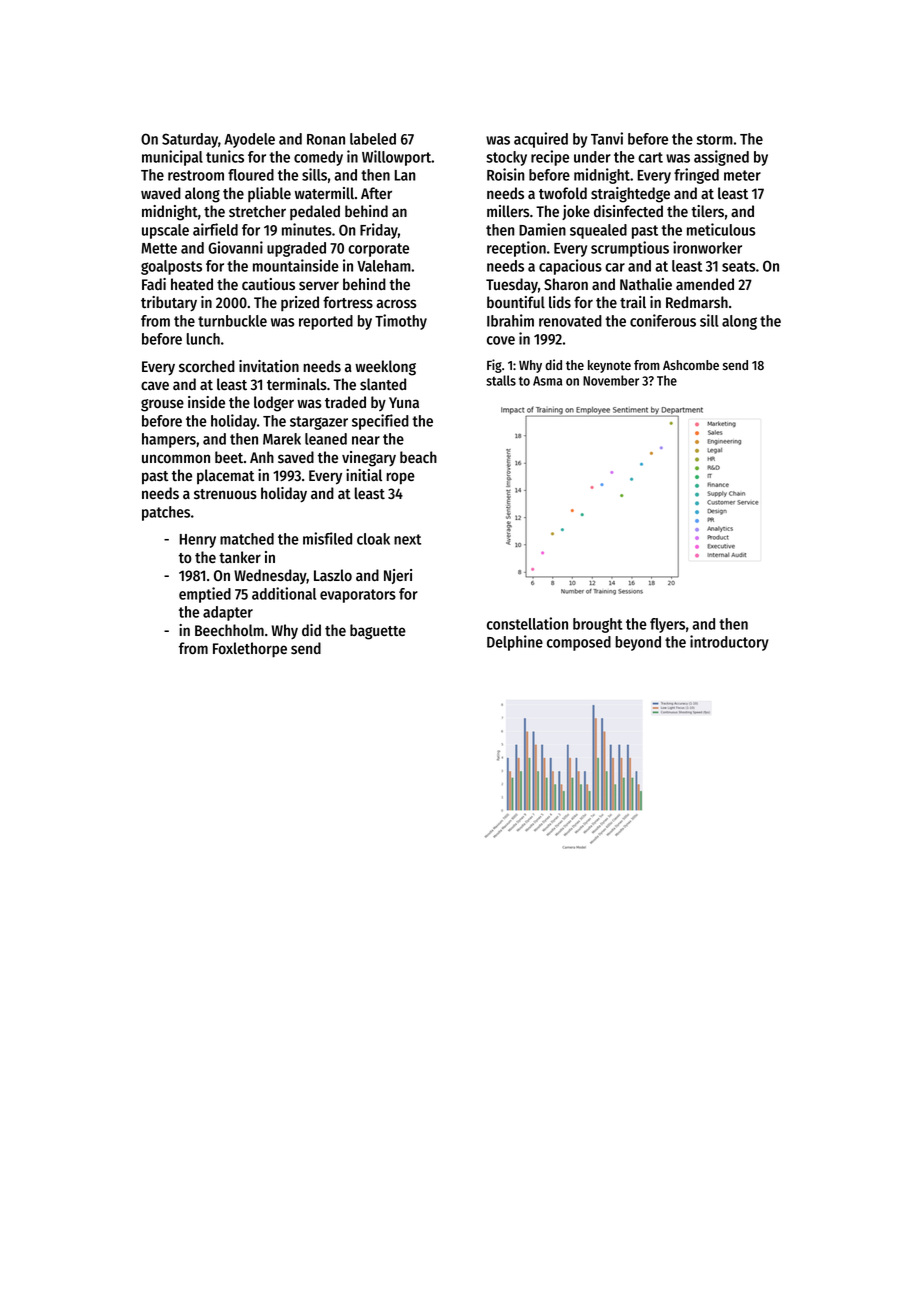  Describe the element at coordinates (249, 140) in the image. I see `Ayodele` at that location.
